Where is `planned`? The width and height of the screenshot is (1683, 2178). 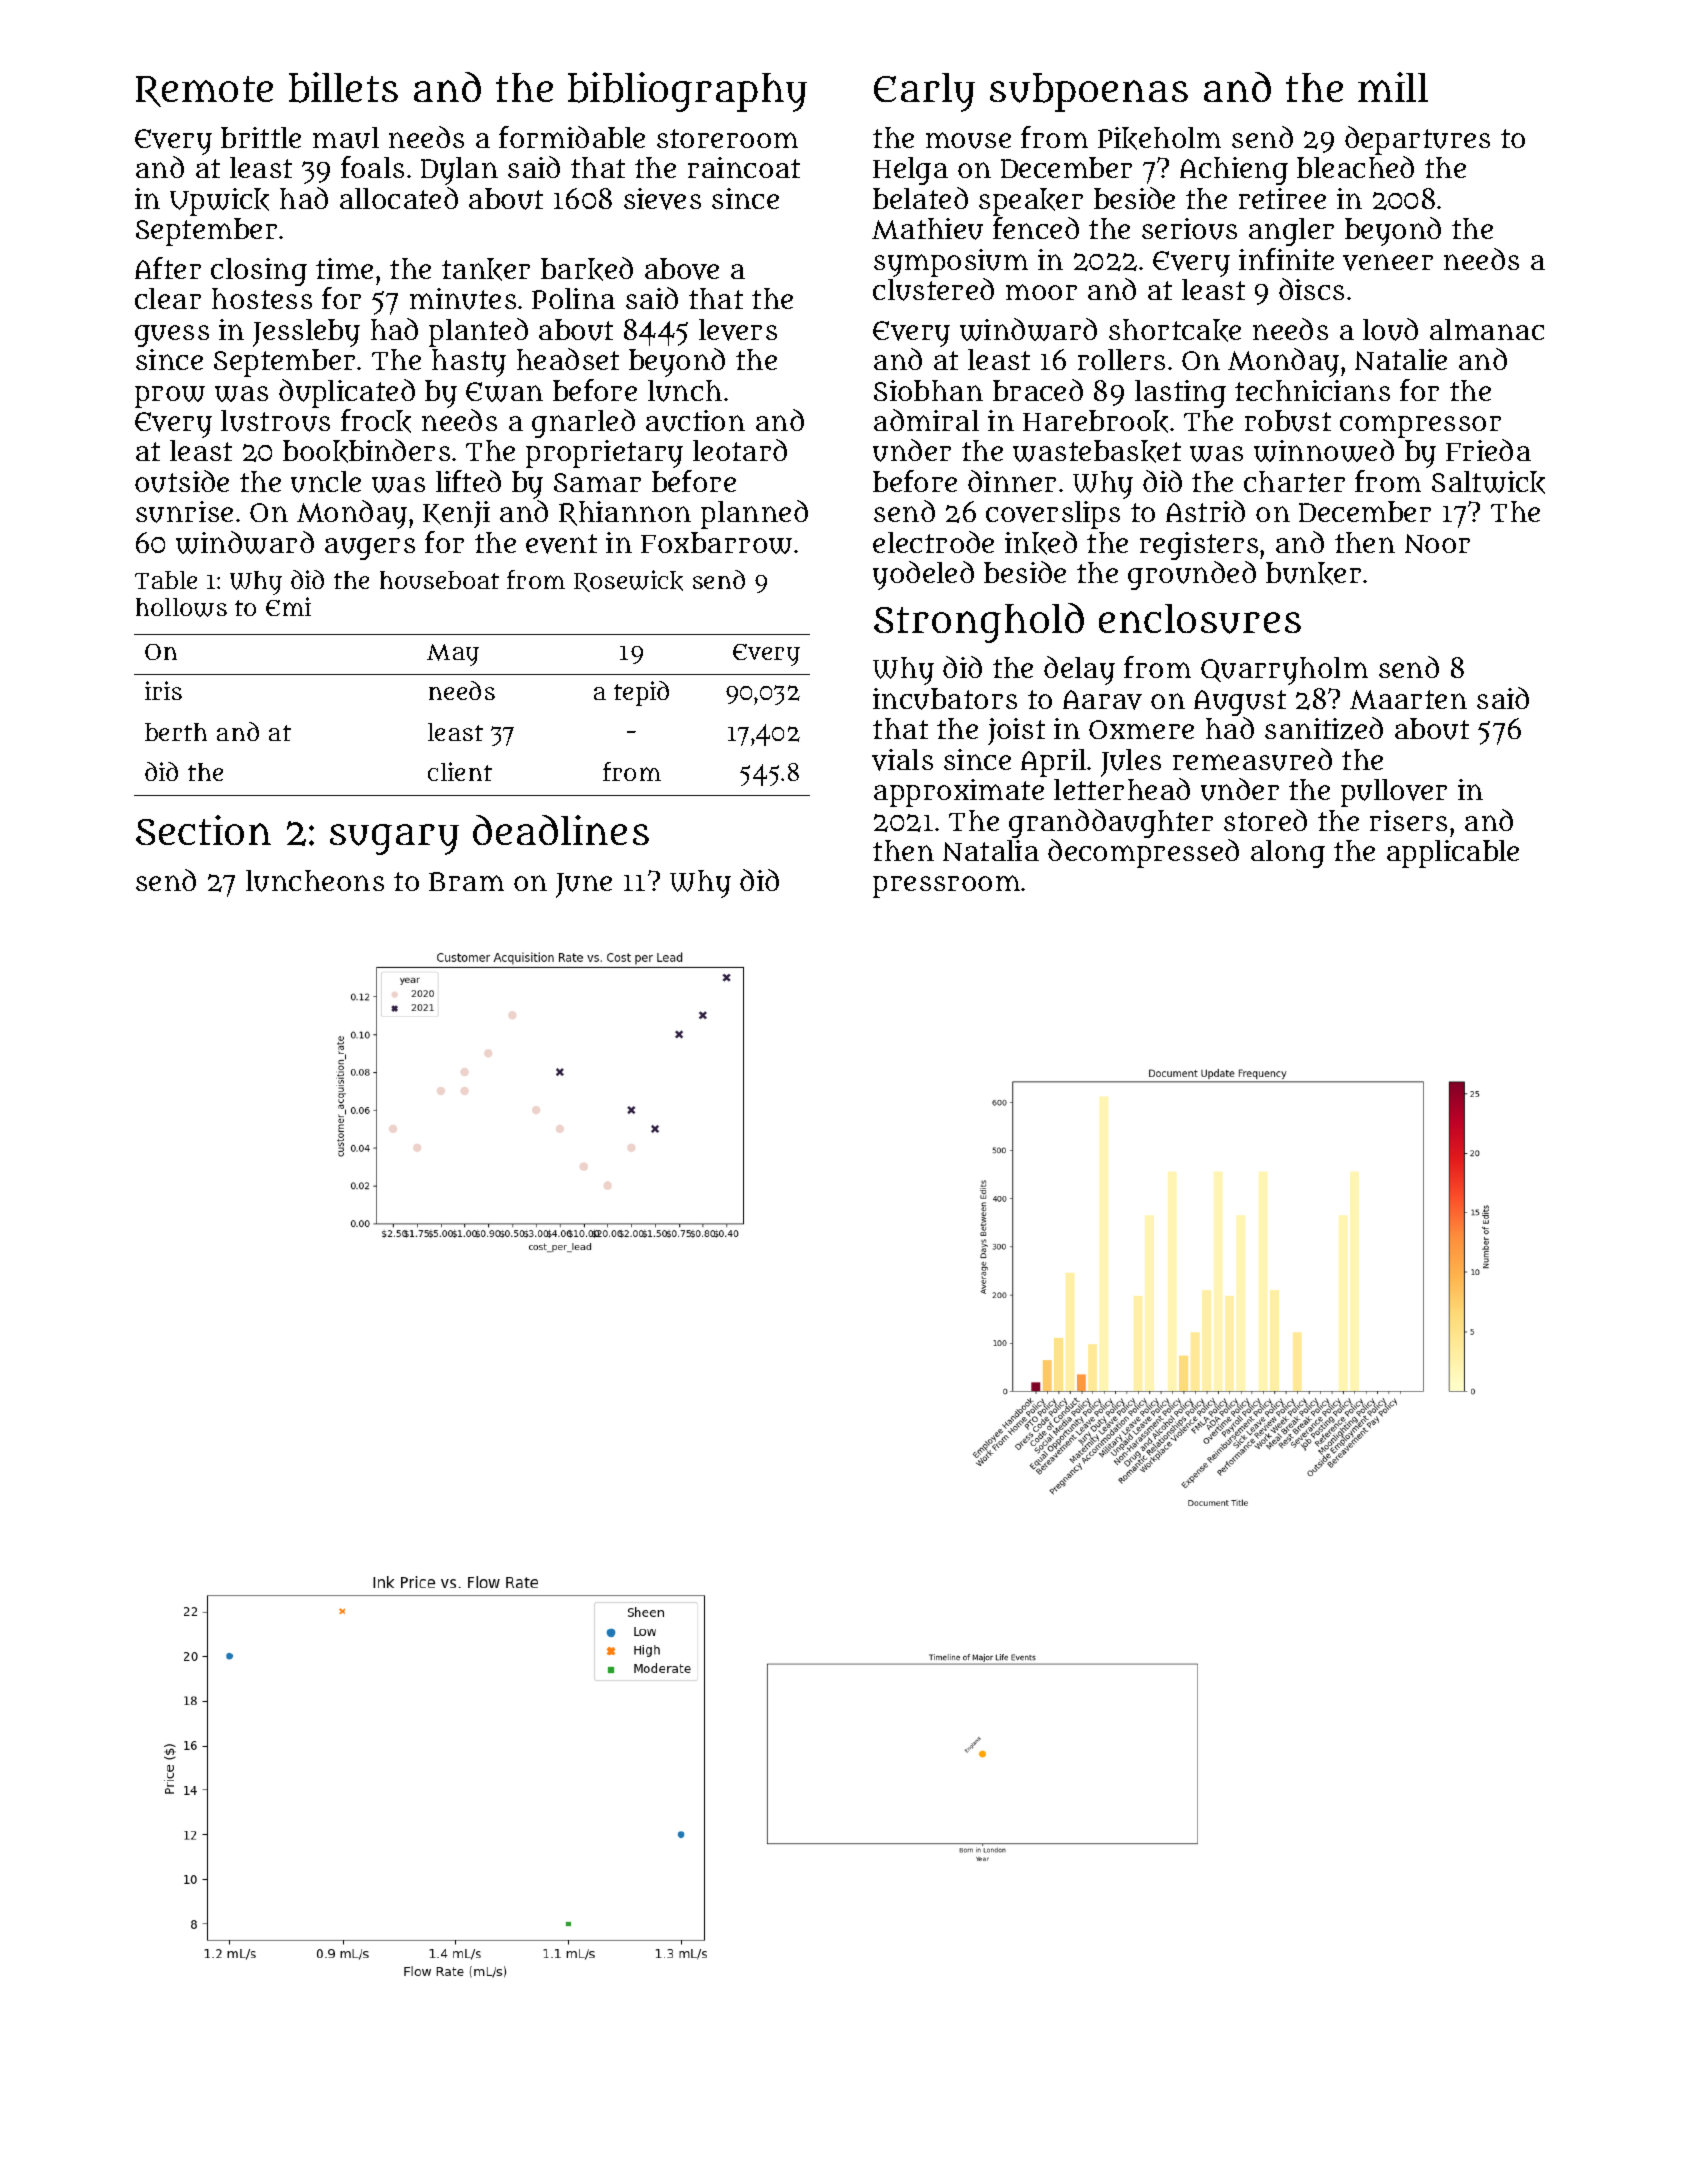 planned is located at coordinates (754, 514).
